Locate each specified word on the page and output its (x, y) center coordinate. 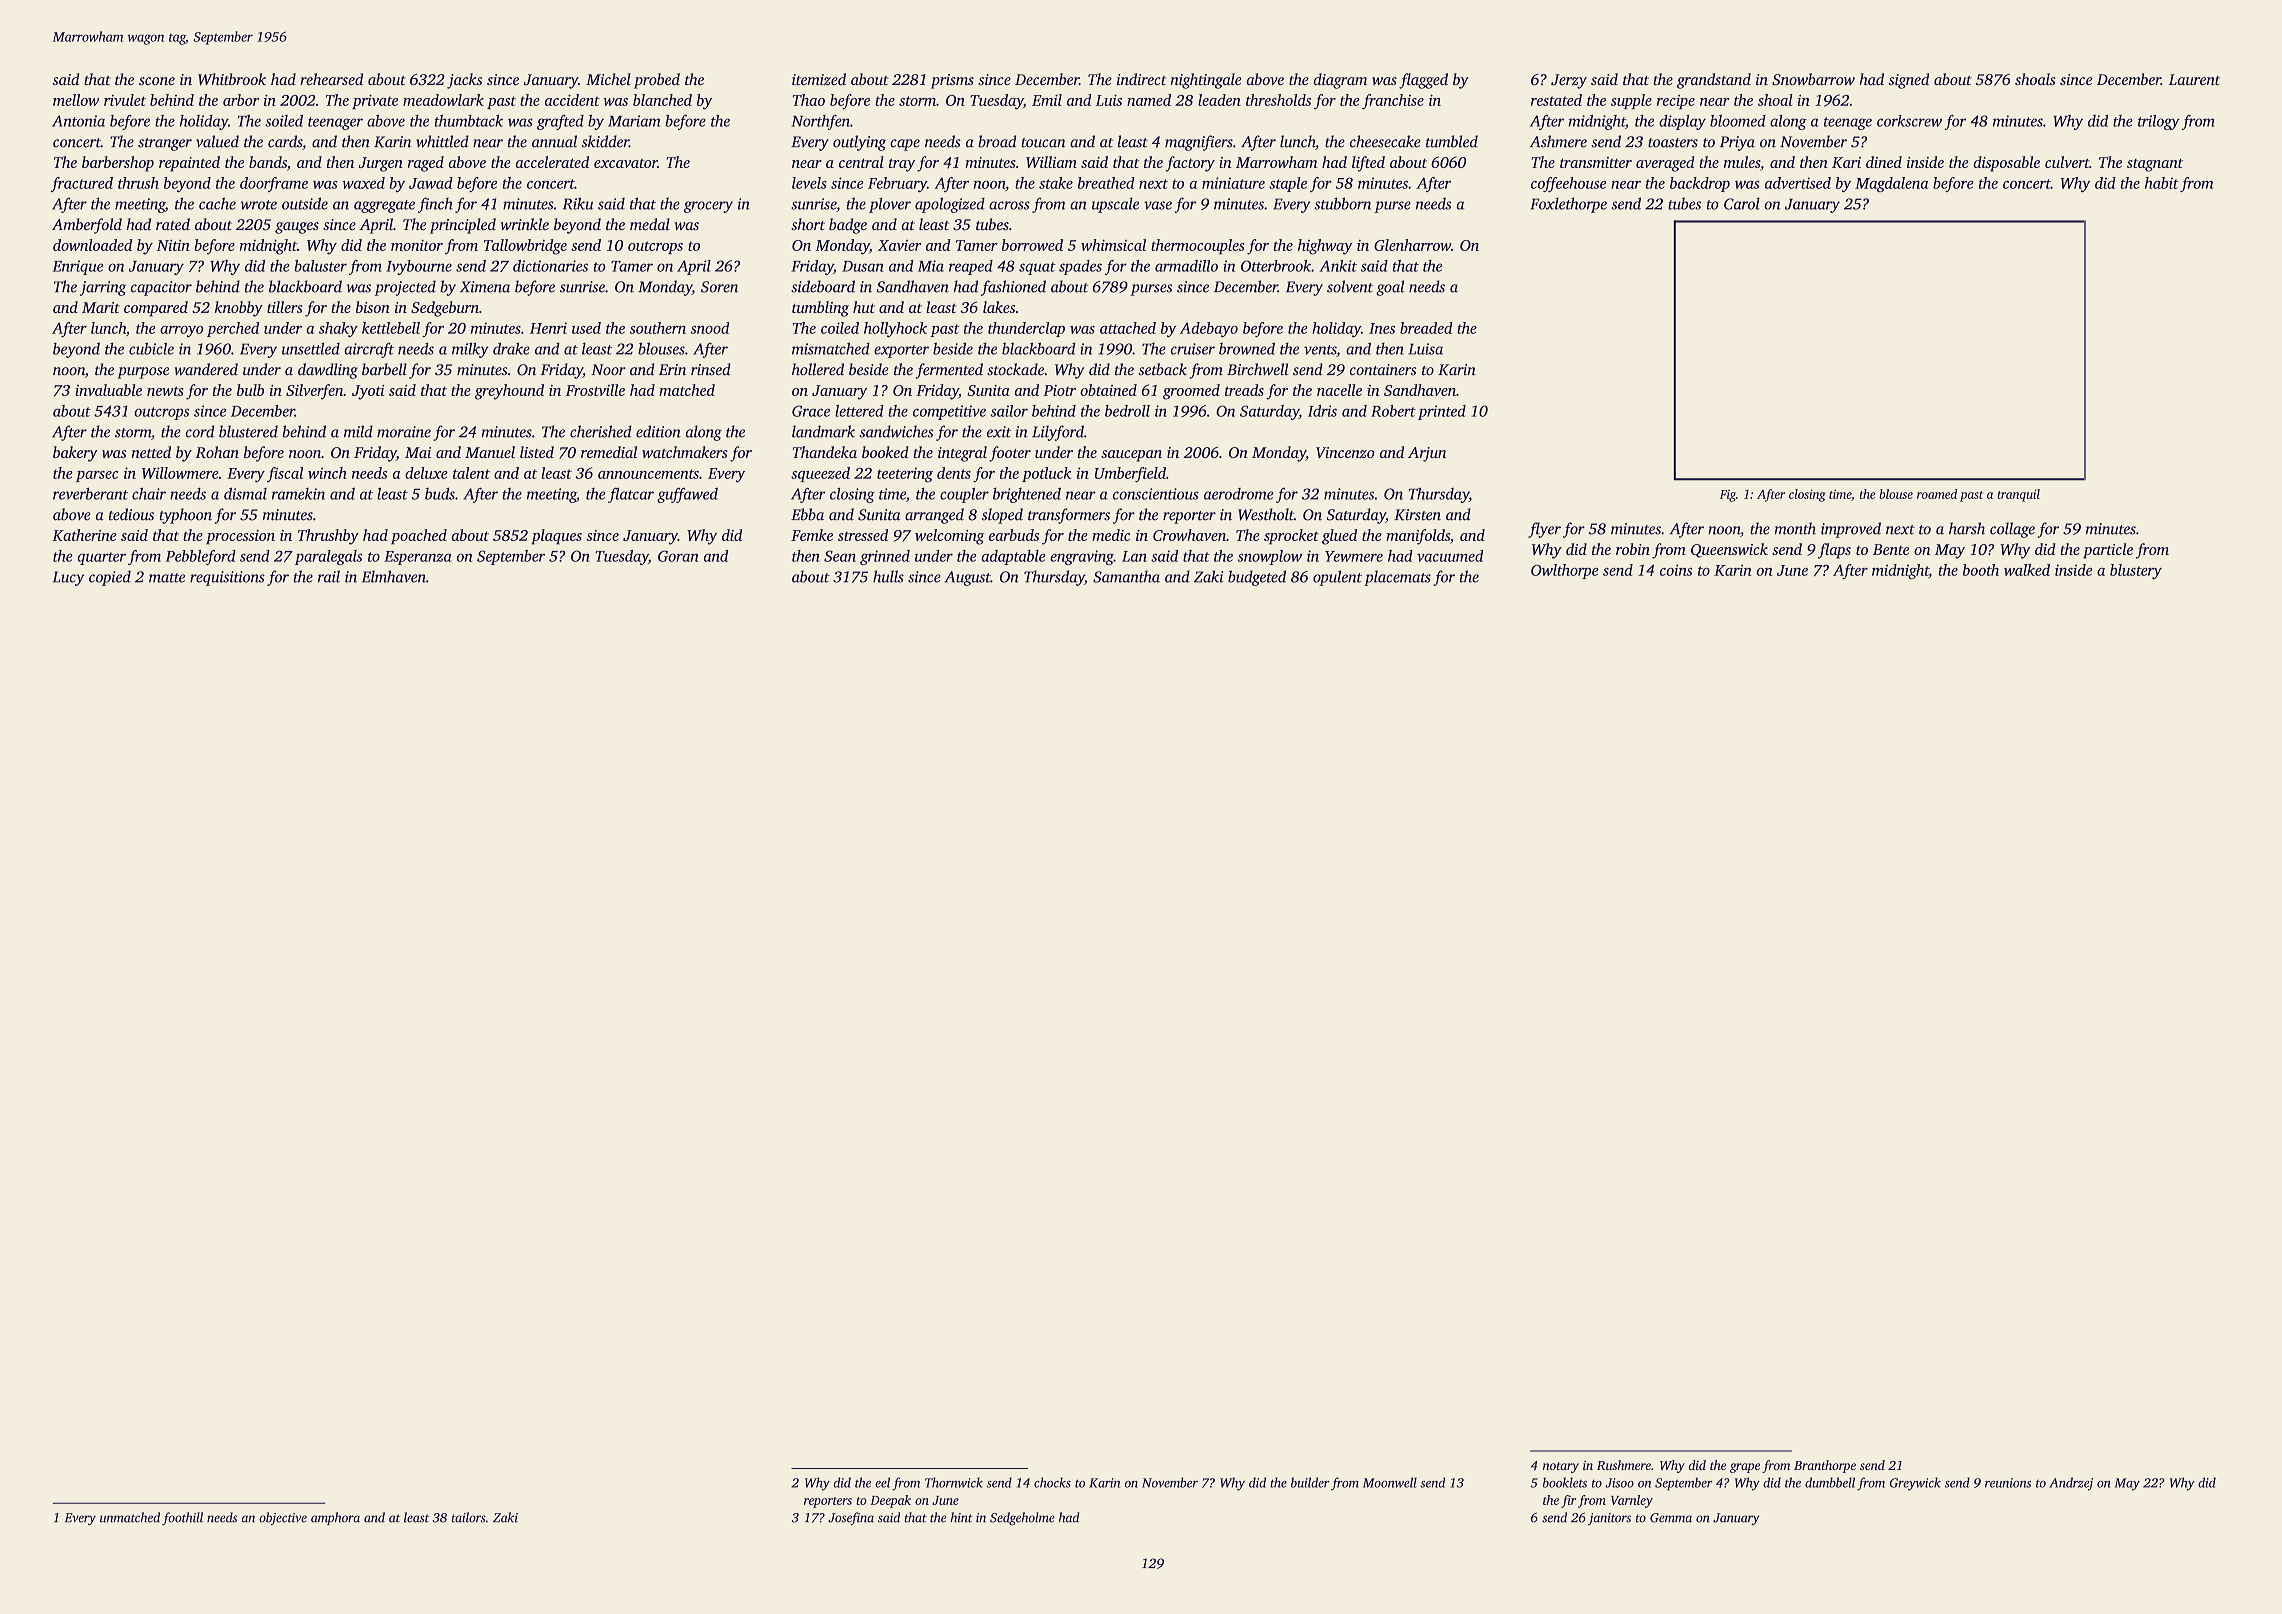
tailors (469, 1517)
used (586, 328)
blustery (2136, 571)
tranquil (2018, 495)
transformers (1069, 516)
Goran (678, 556)
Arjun (1427, 454)
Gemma (1671, 1518)
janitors (1609, 1519)
